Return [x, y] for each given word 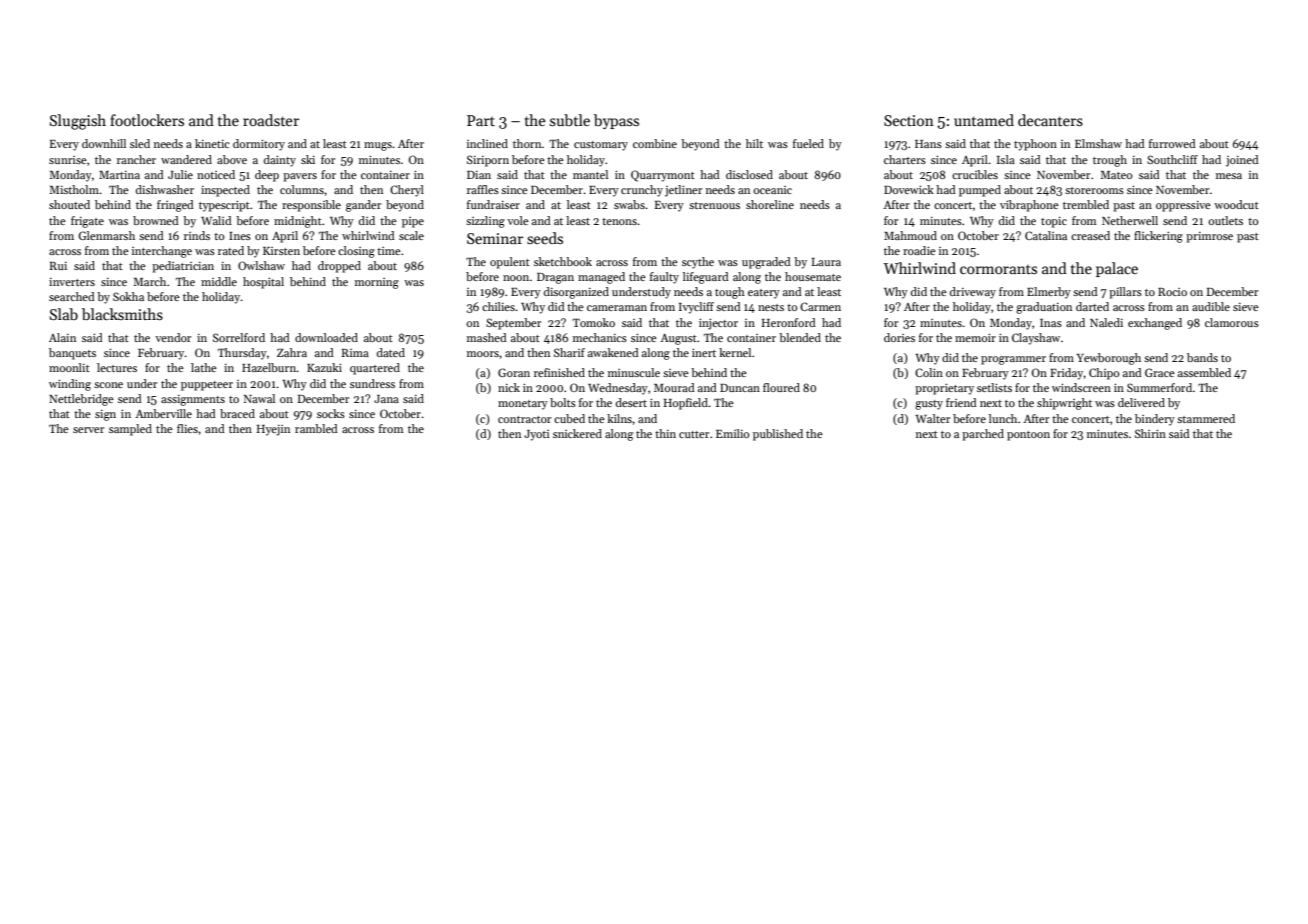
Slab [64, 314]
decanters [1050, 120]
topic [1054, 222]
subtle [570, 120]
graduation [1044, 308]
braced [237, 413]
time [389, 251]
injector [718, 324]
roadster [271, 120]
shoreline [770, 204]
